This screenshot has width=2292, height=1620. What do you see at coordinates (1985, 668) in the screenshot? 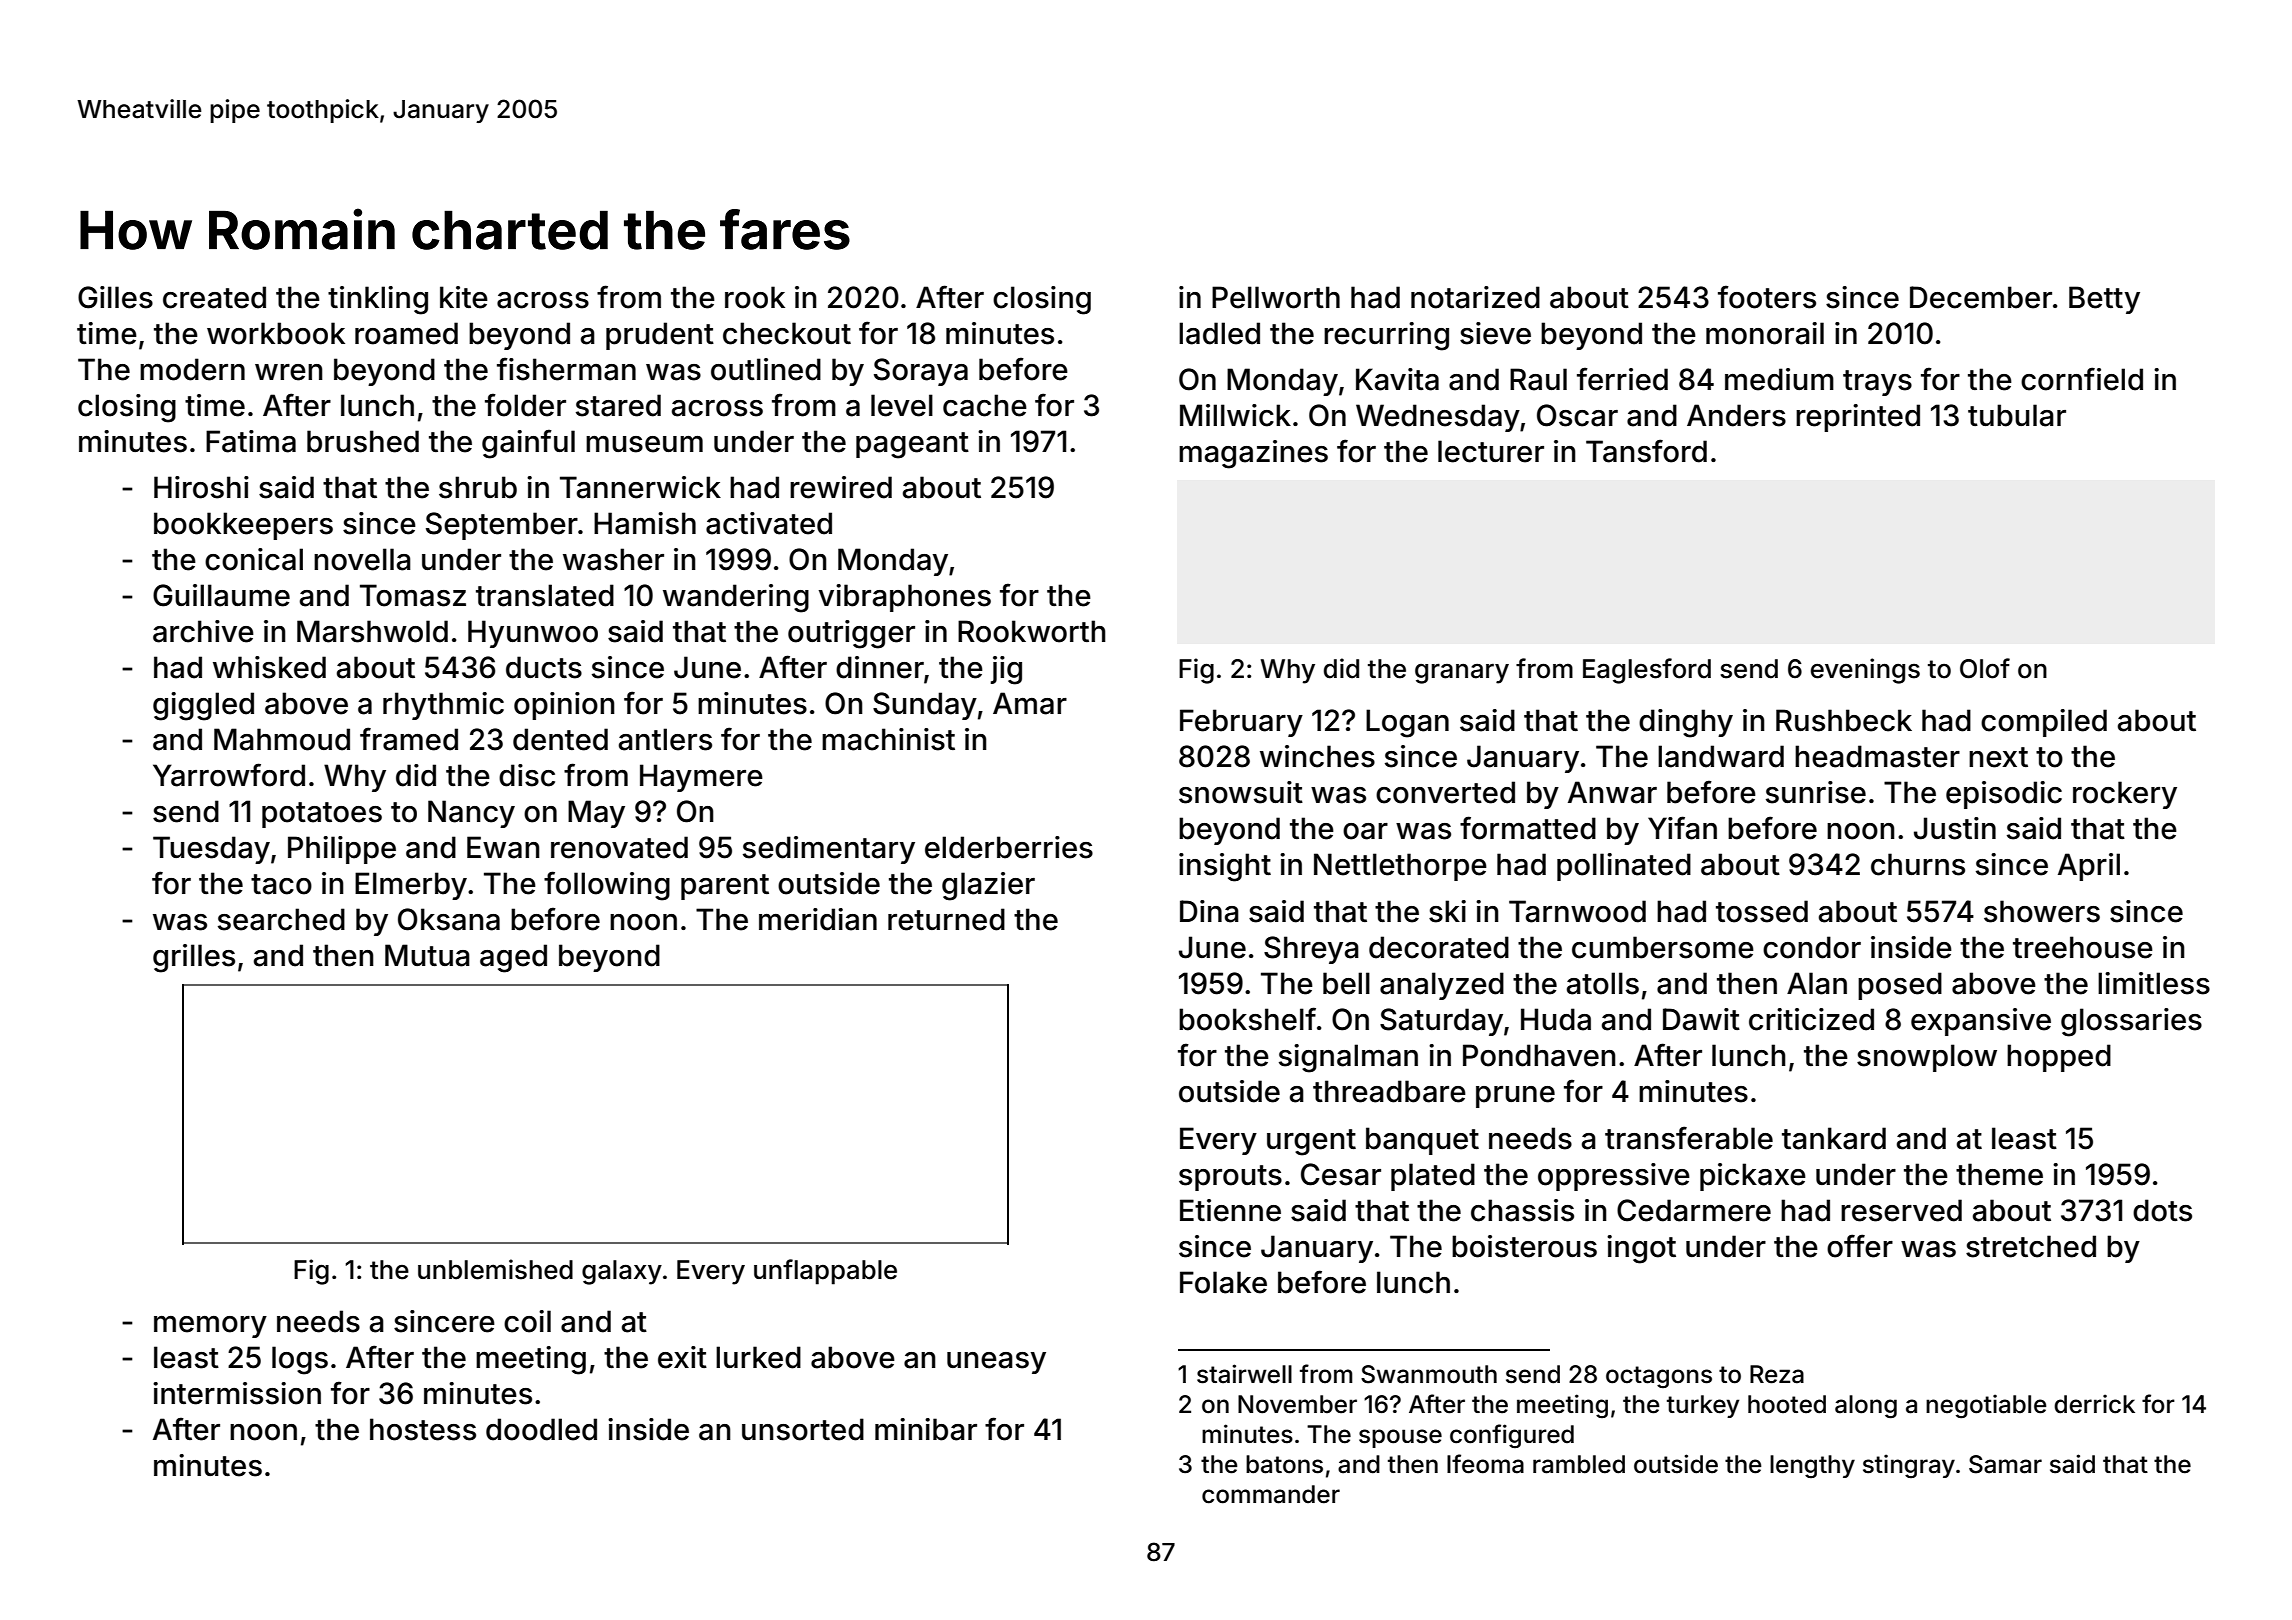
I see `Olof` at bounding box center [1985, 668].
